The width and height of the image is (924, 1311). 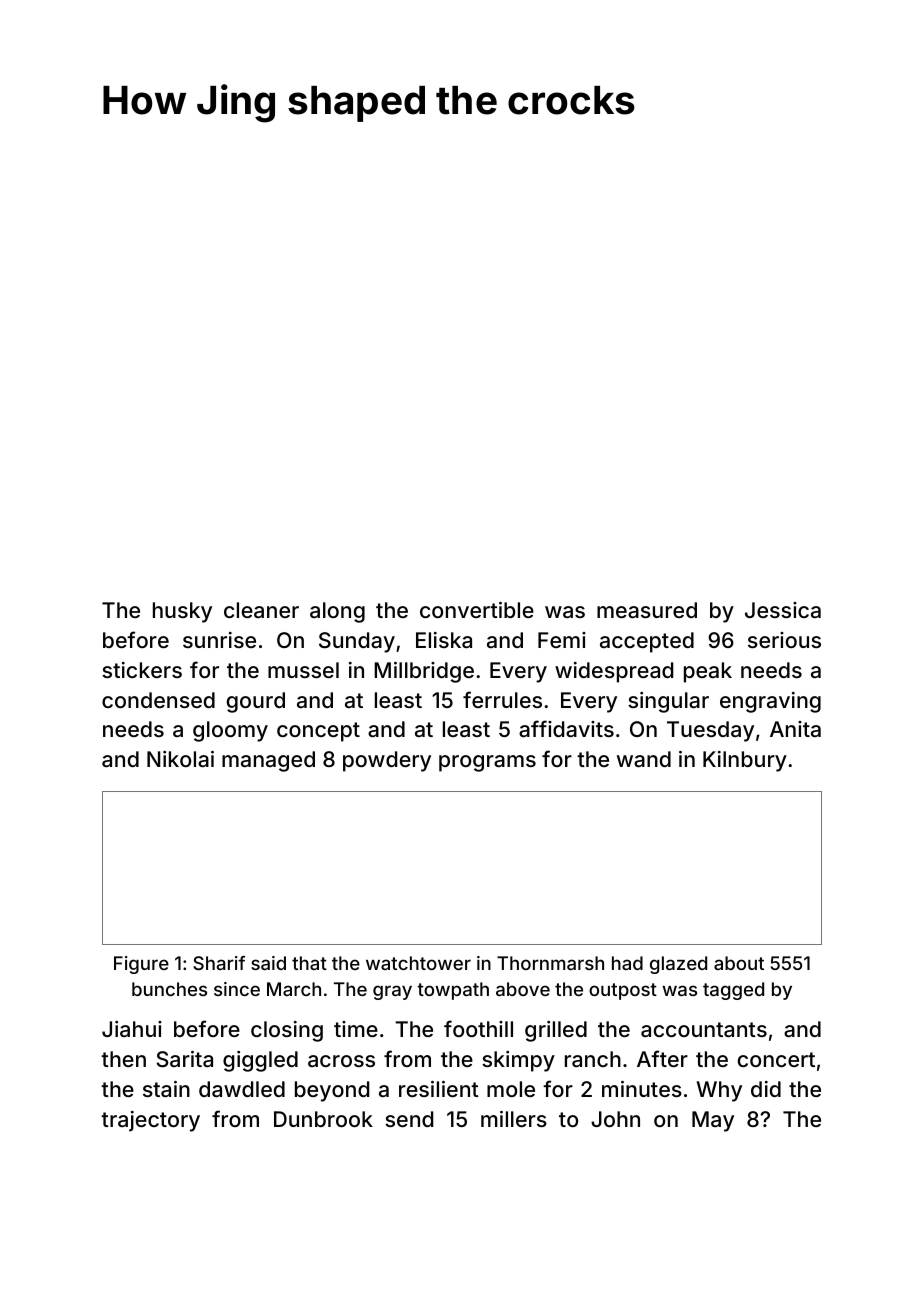 I want to click on Millbridge, so click(x=424, y=672).
